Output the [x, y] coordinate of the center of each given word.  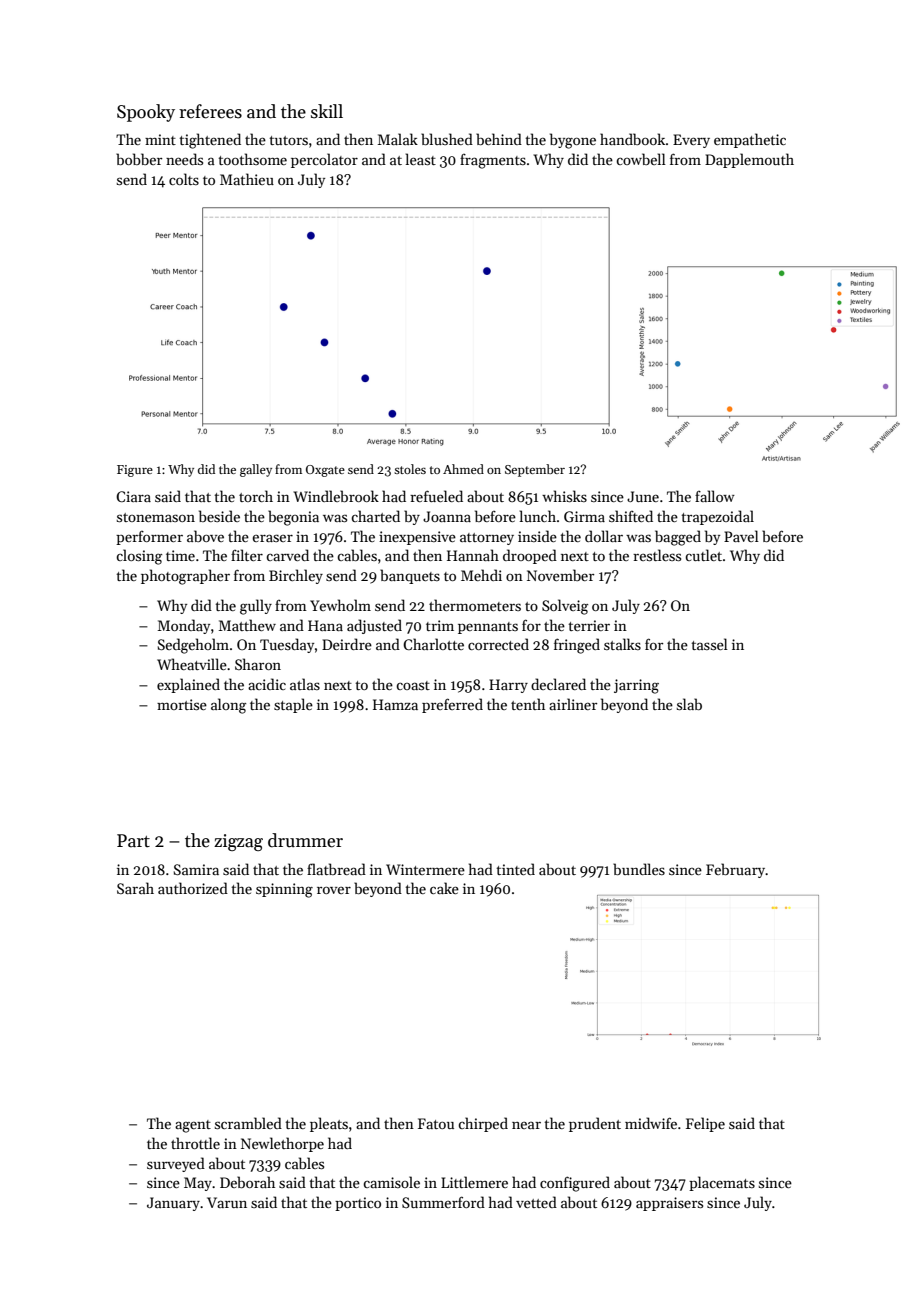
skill [327, 111]
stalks [622, 644]
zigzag [238, 842]
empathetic [750, 140]
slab [689, 704]
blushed [447, 139]
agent [193, 1126]
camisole [391, 1182]
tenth [528, 704]
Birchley [296, 576]
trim [440, 625]
